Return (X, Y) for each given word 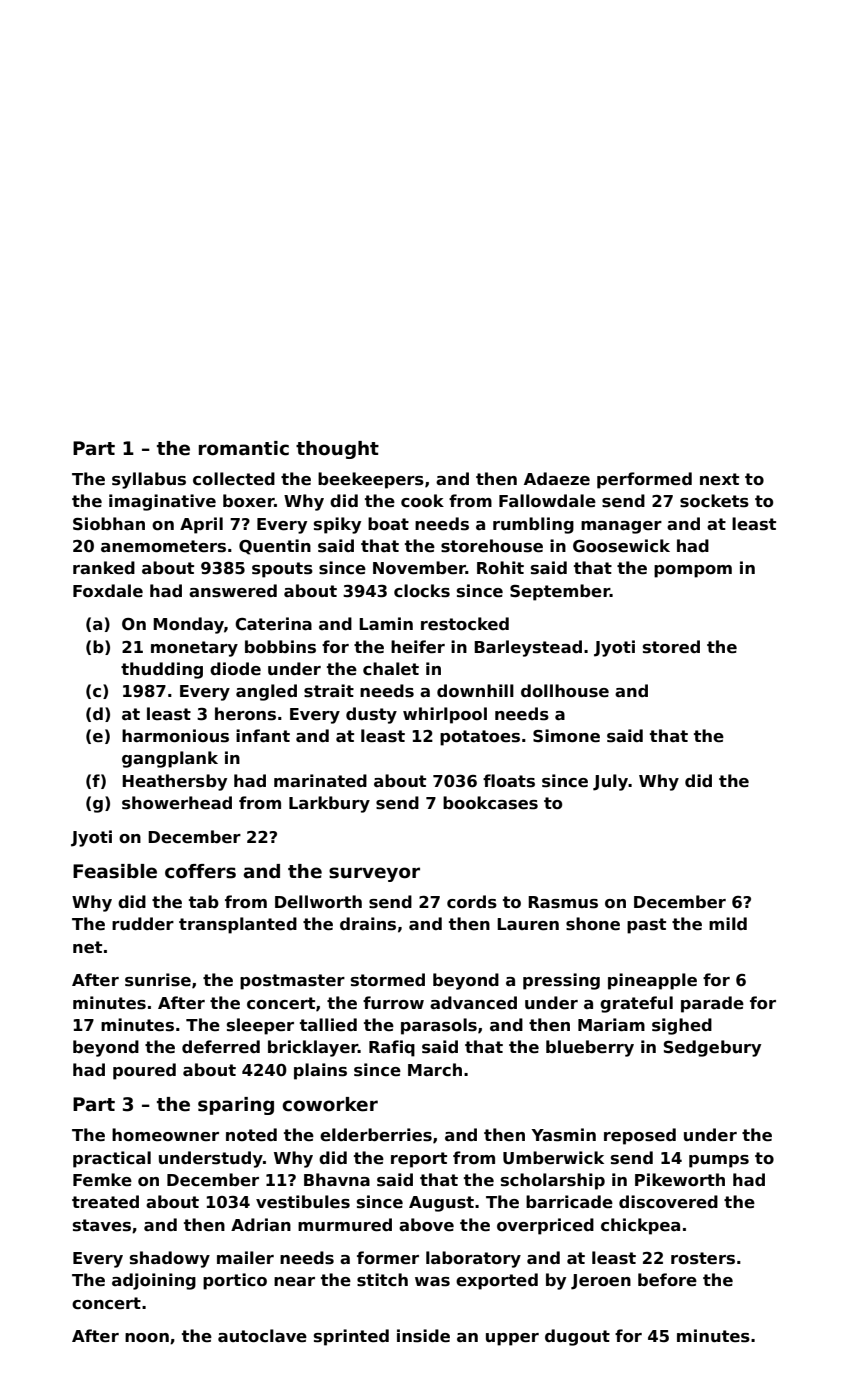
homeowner (165, 1135)
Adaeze (557, 479)
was (432, 1282)
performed (644, 480)
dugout (577, 1337)
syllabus (149, 480)
